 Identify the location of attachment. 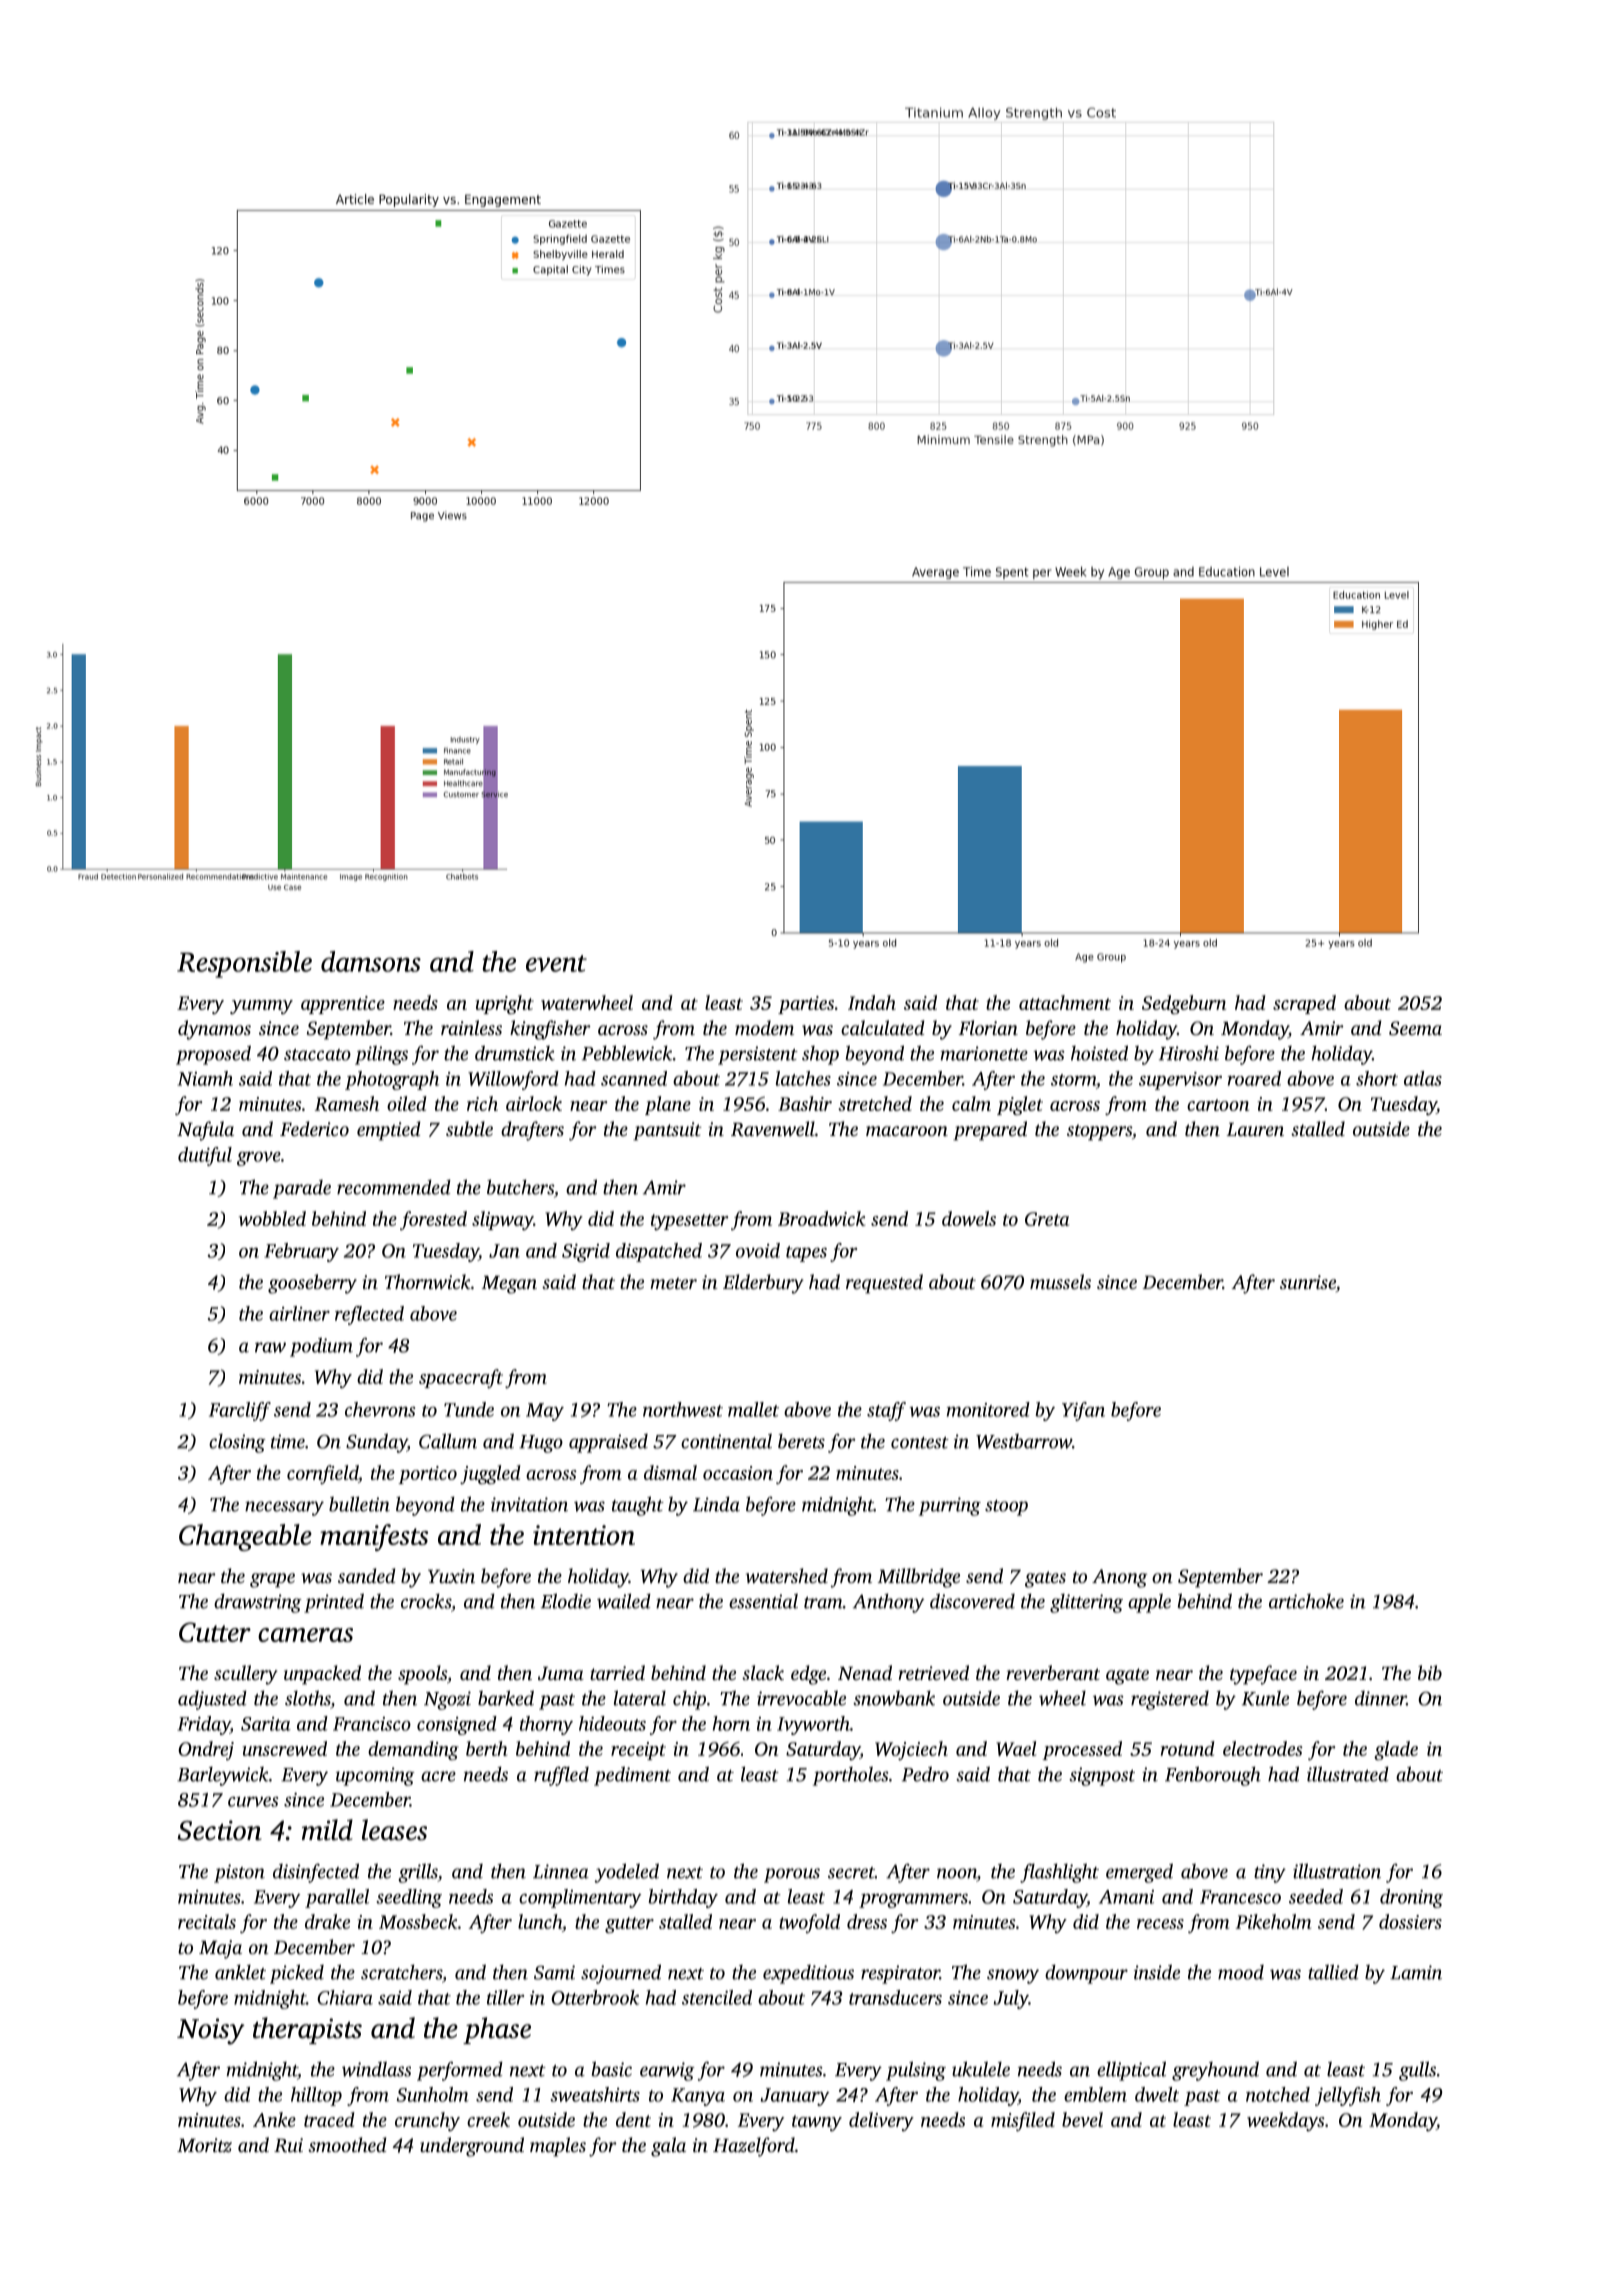
(1065, 1002).
